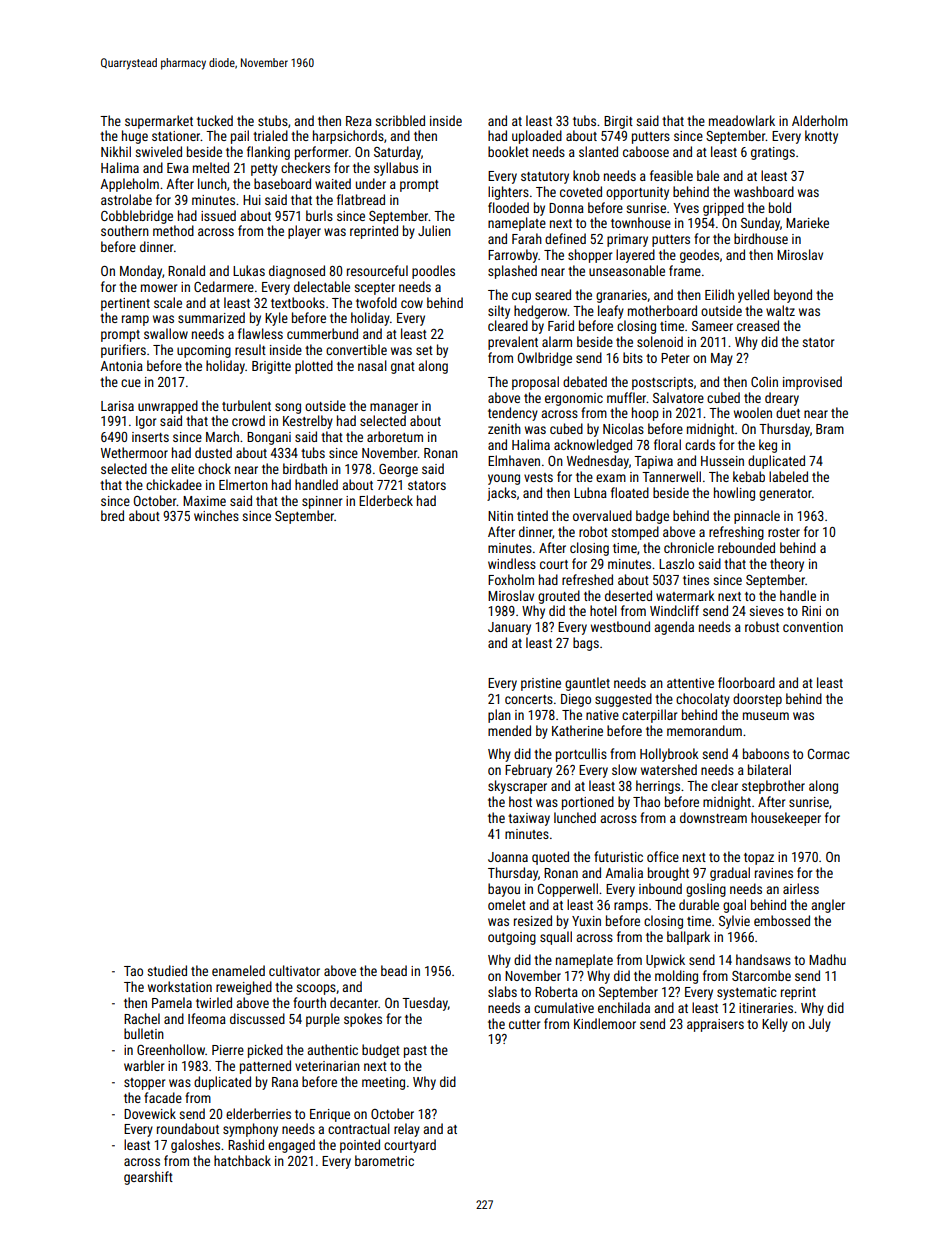 The width and height of the image is (952, 1233). What do you see at coordinates (216, 515) in the image?
I see `winches` at bounding box center [216, 515].
